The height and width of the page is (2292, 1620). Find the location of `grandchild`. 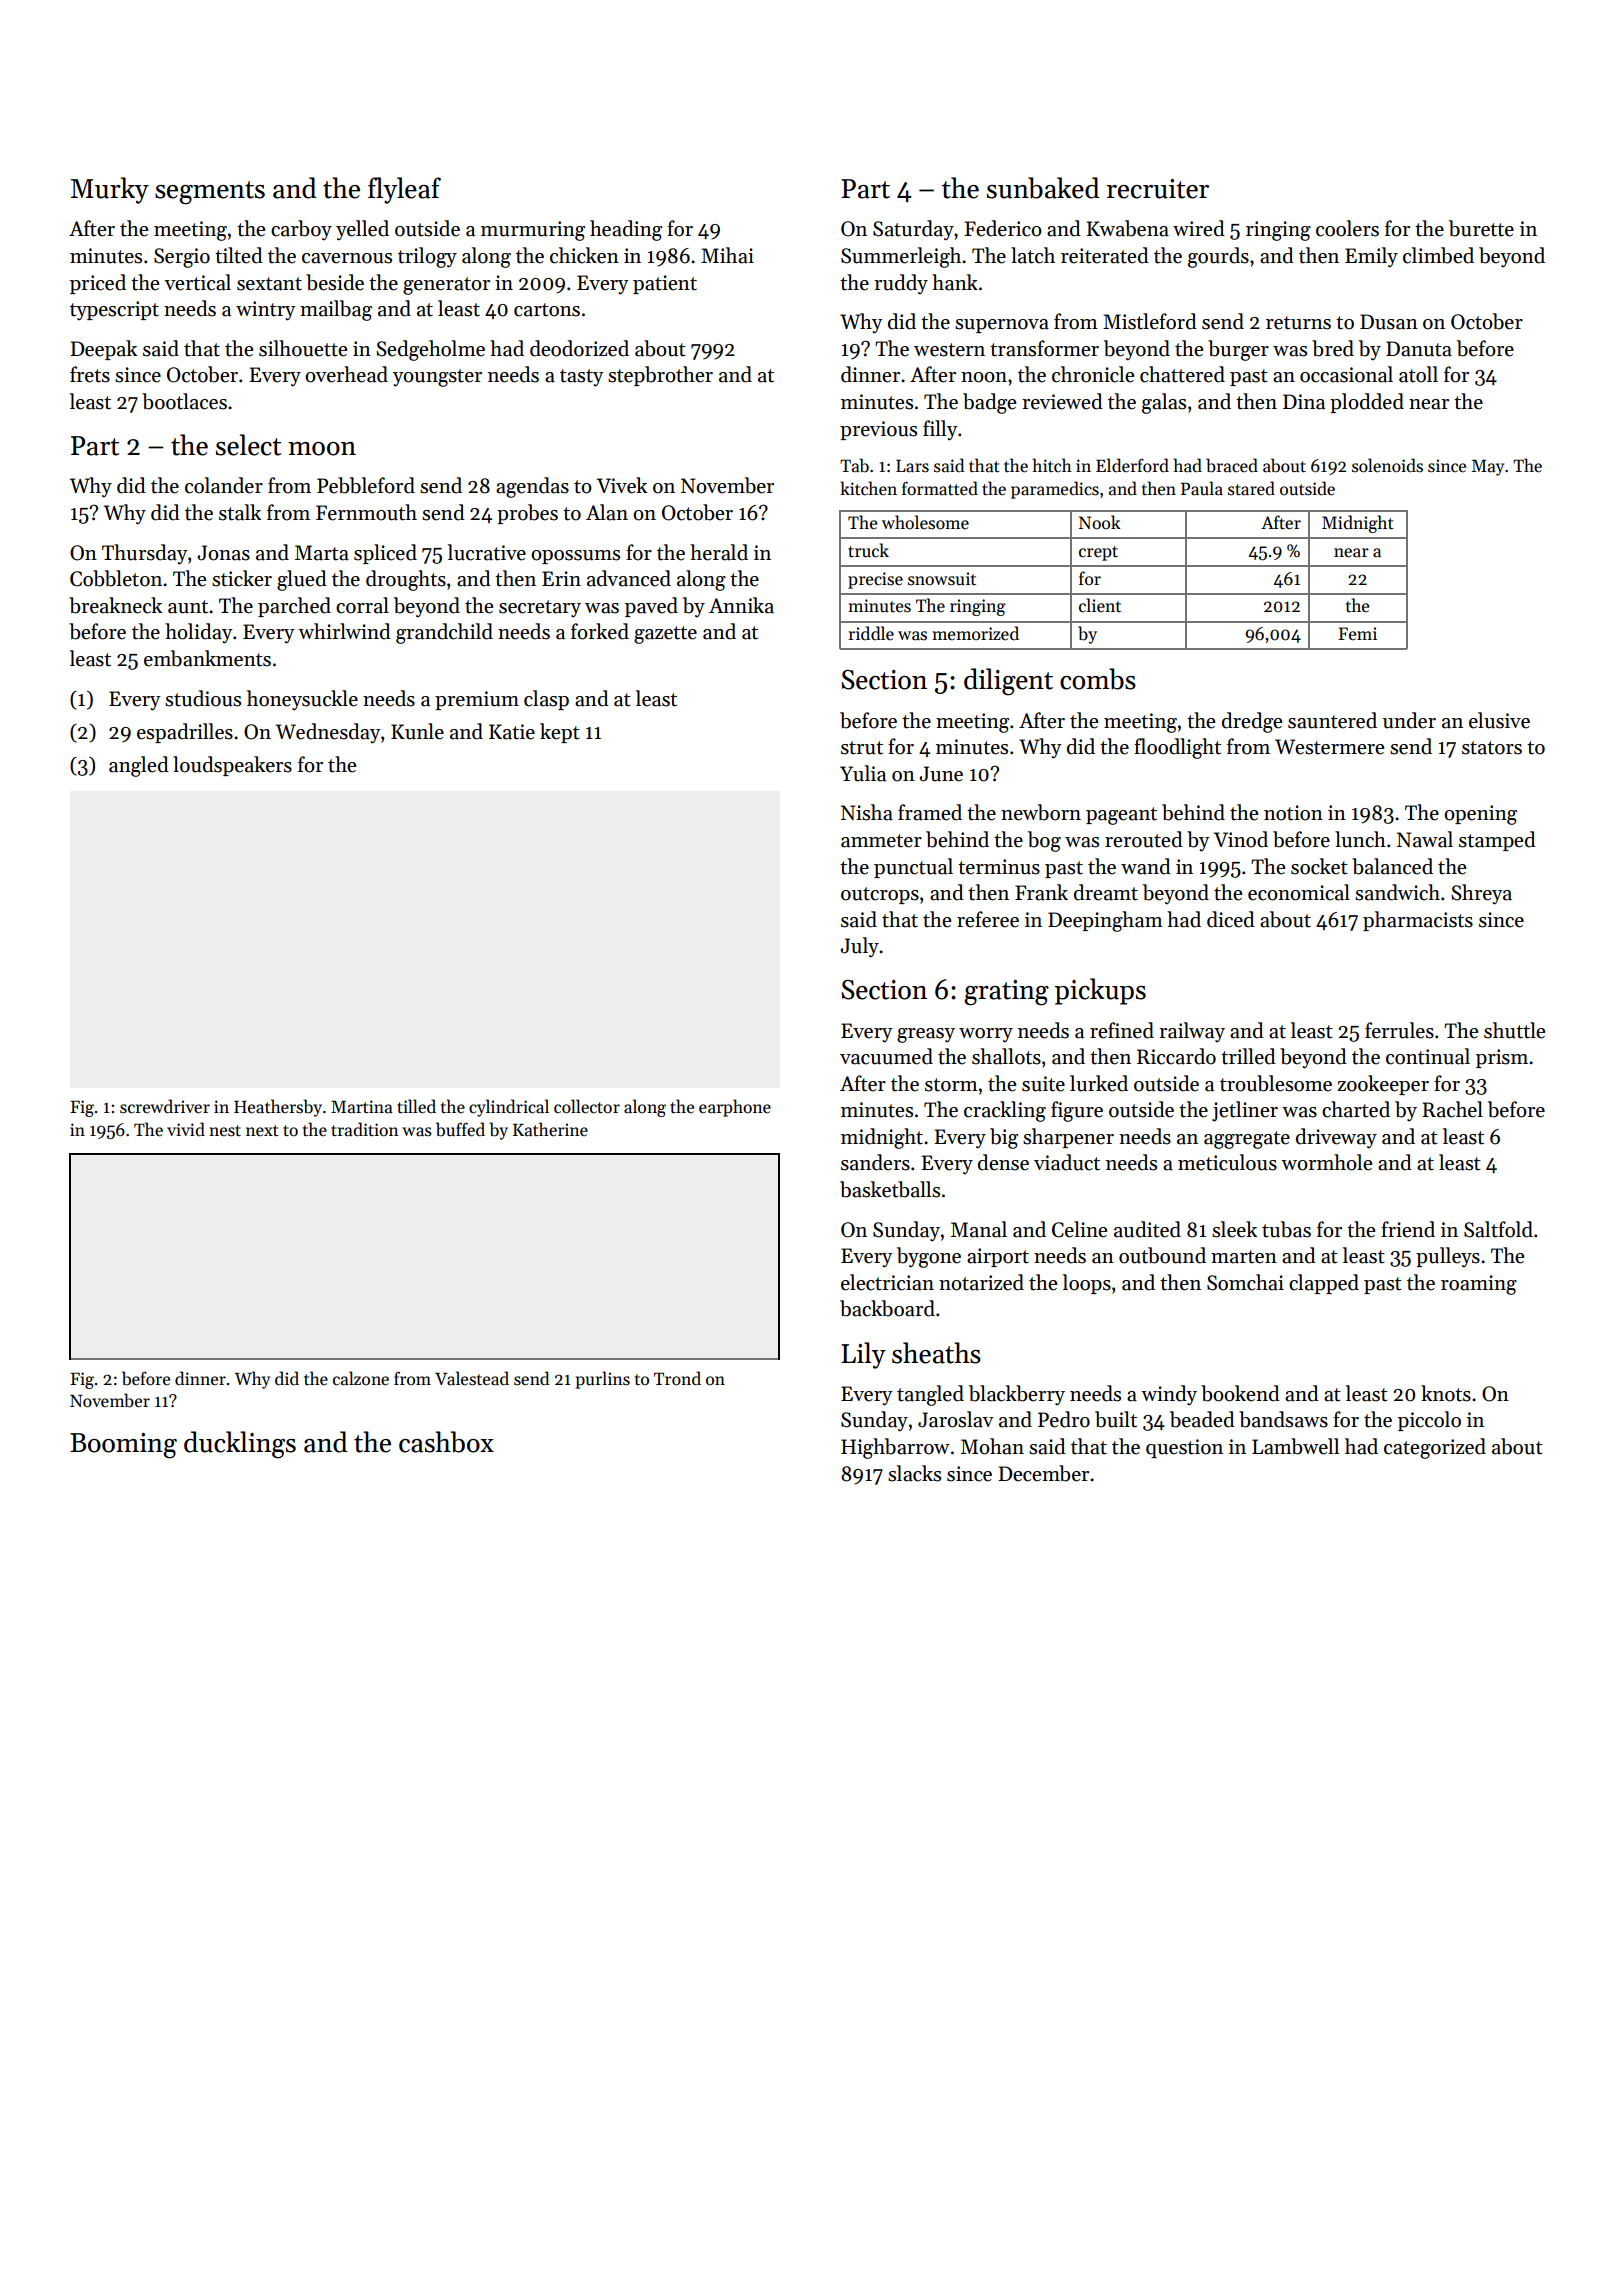

grandchild is located at coordinates (444, 633).
